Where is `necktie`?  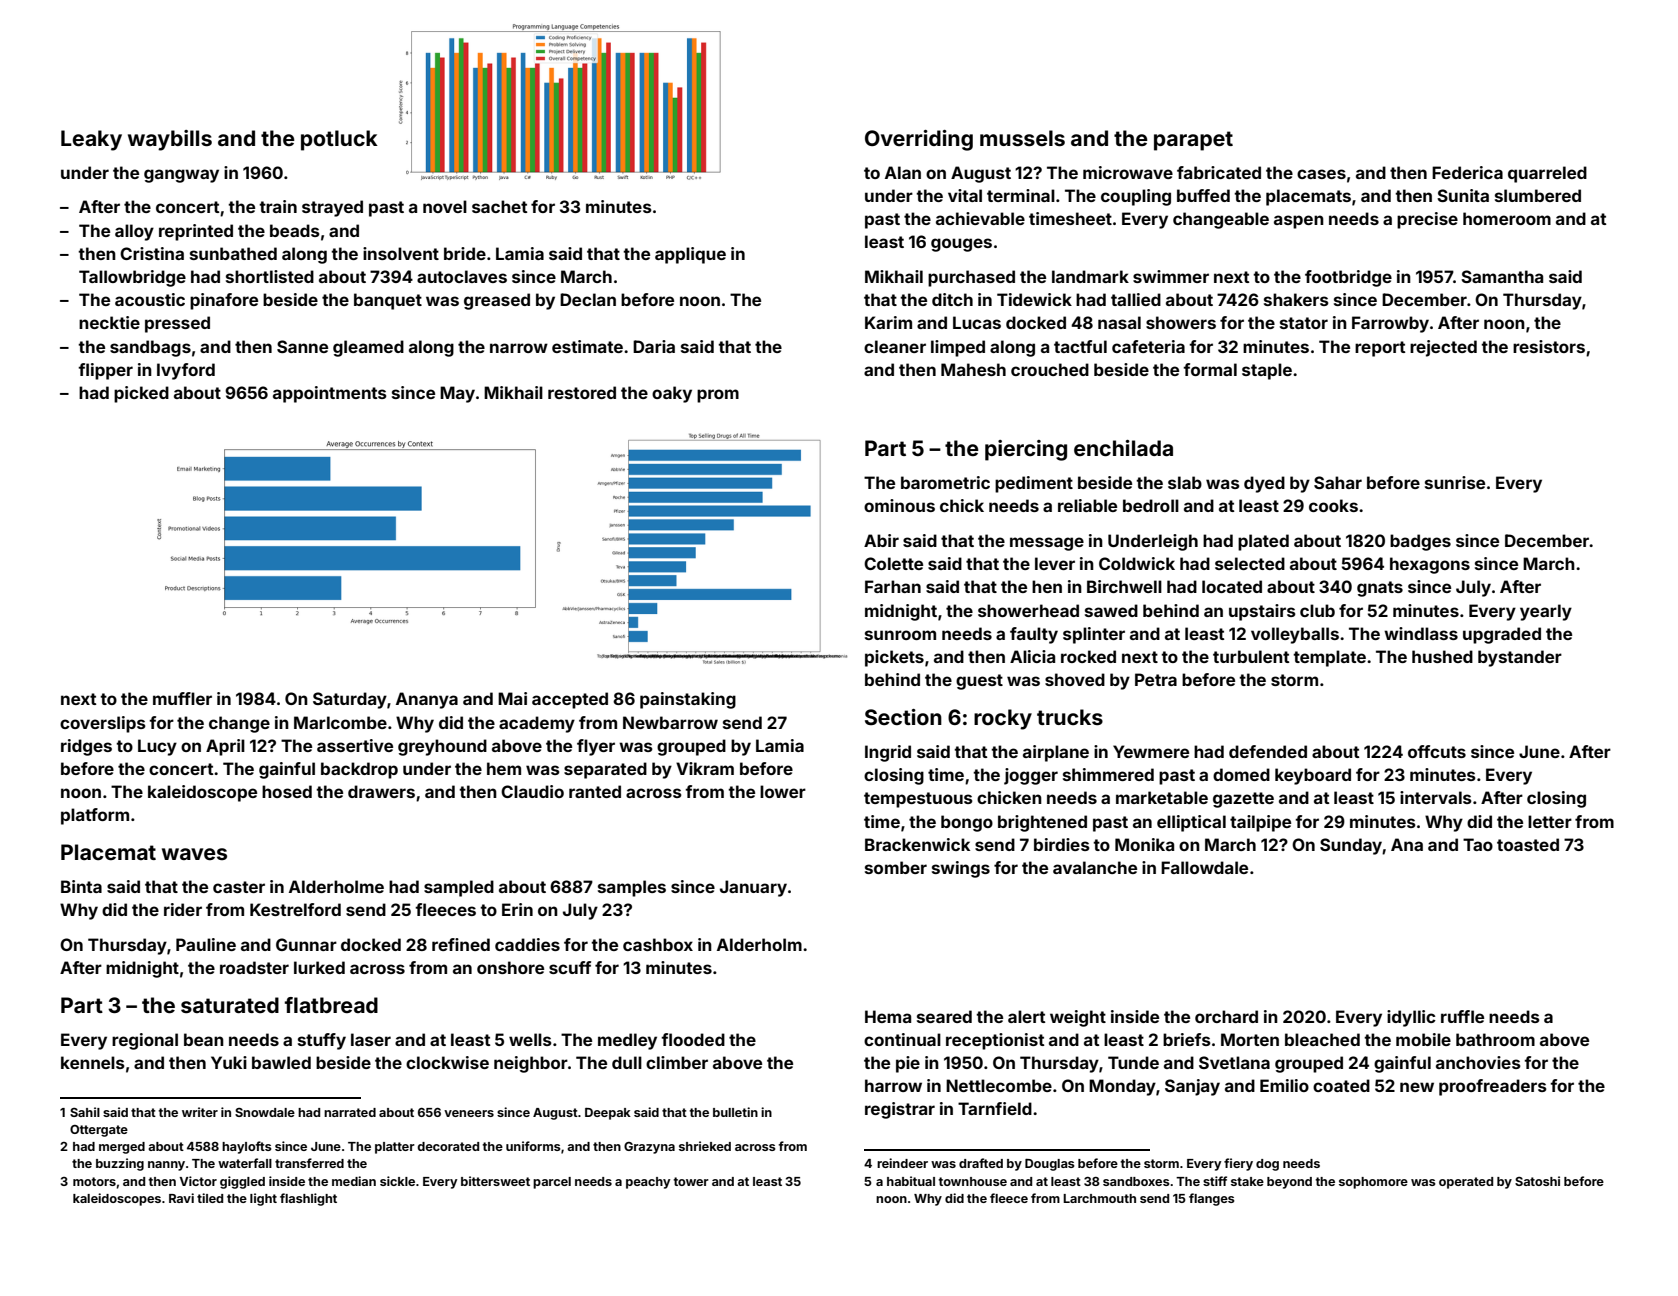
necktie is located at coordinates (109, 322).
